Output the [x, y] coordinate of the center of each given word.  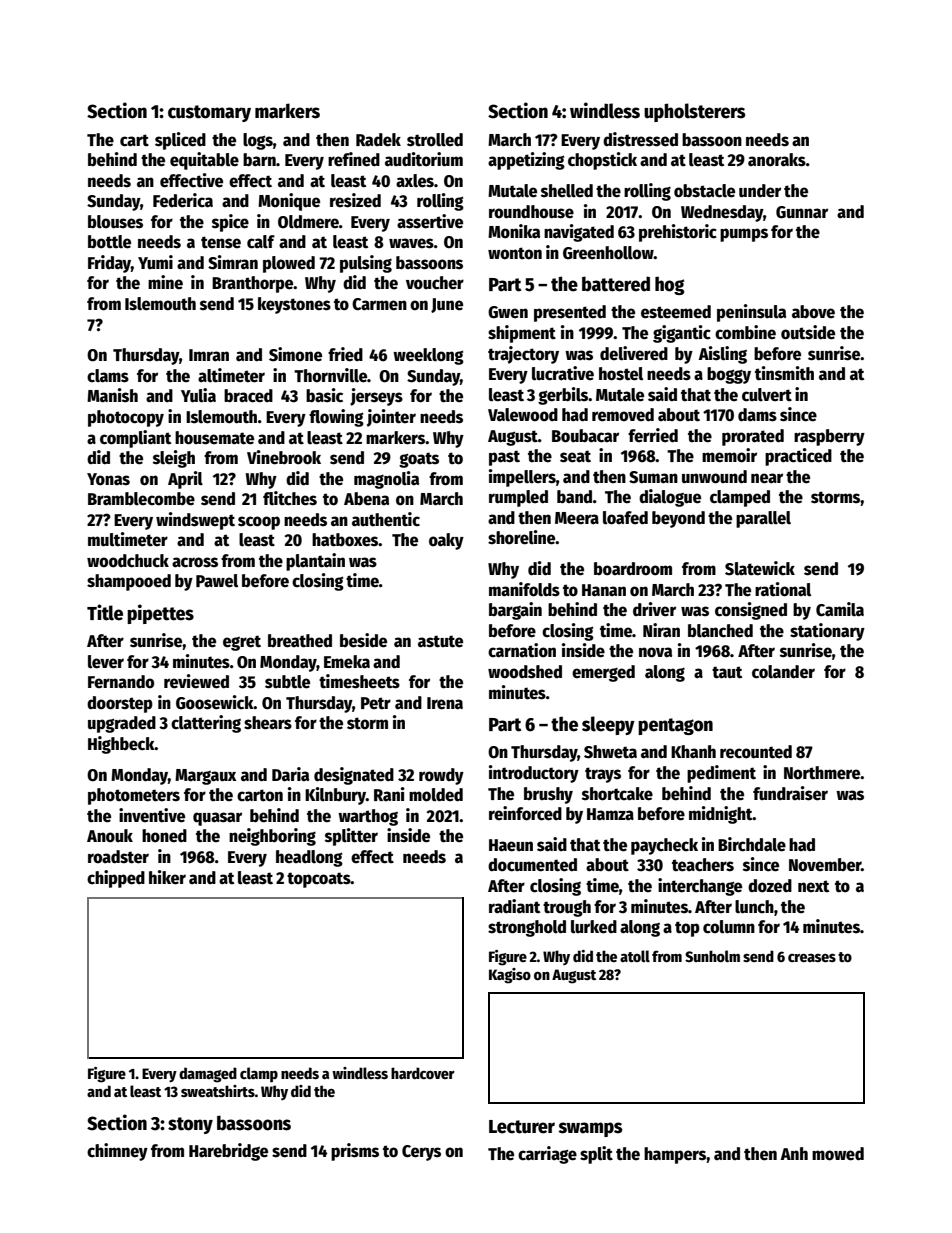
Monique [289, 202]
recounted [756, 752]
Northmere [822, 773]
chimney [117, 1152]
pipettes [160, 614]
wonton [515, 253]
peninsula [751, 313]
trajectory [523, 355]
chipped [116, 879]
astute [440, 641]
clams [108, 376]
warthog [368, 817]
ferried [653, 435]
